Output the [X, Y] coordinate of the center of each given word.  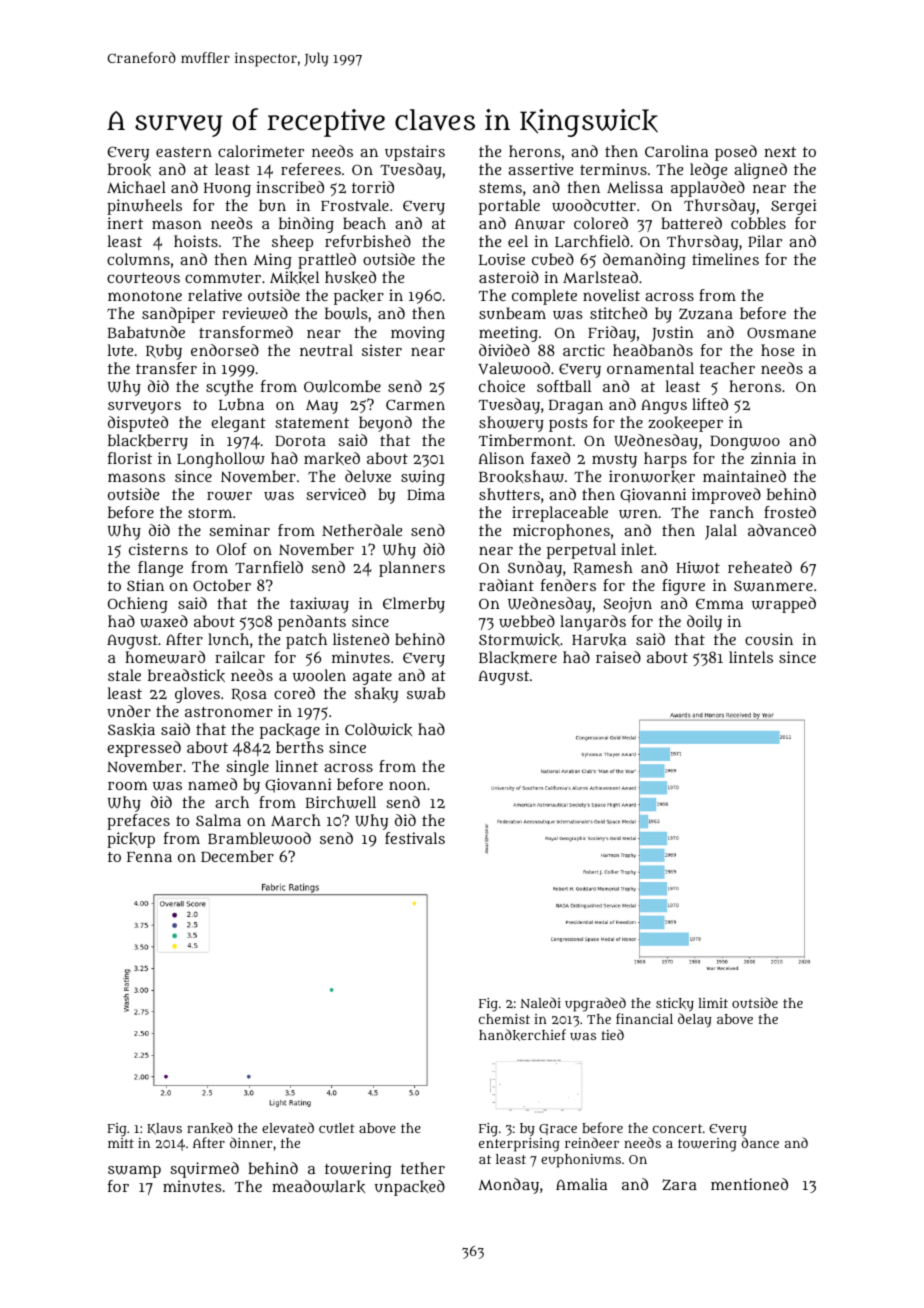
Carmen [415, 404]
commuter [223, 278]
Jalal [721, 532]
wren [638, 514]
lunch [228, 639]
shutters [509, 494]
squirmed [204, 1170]
